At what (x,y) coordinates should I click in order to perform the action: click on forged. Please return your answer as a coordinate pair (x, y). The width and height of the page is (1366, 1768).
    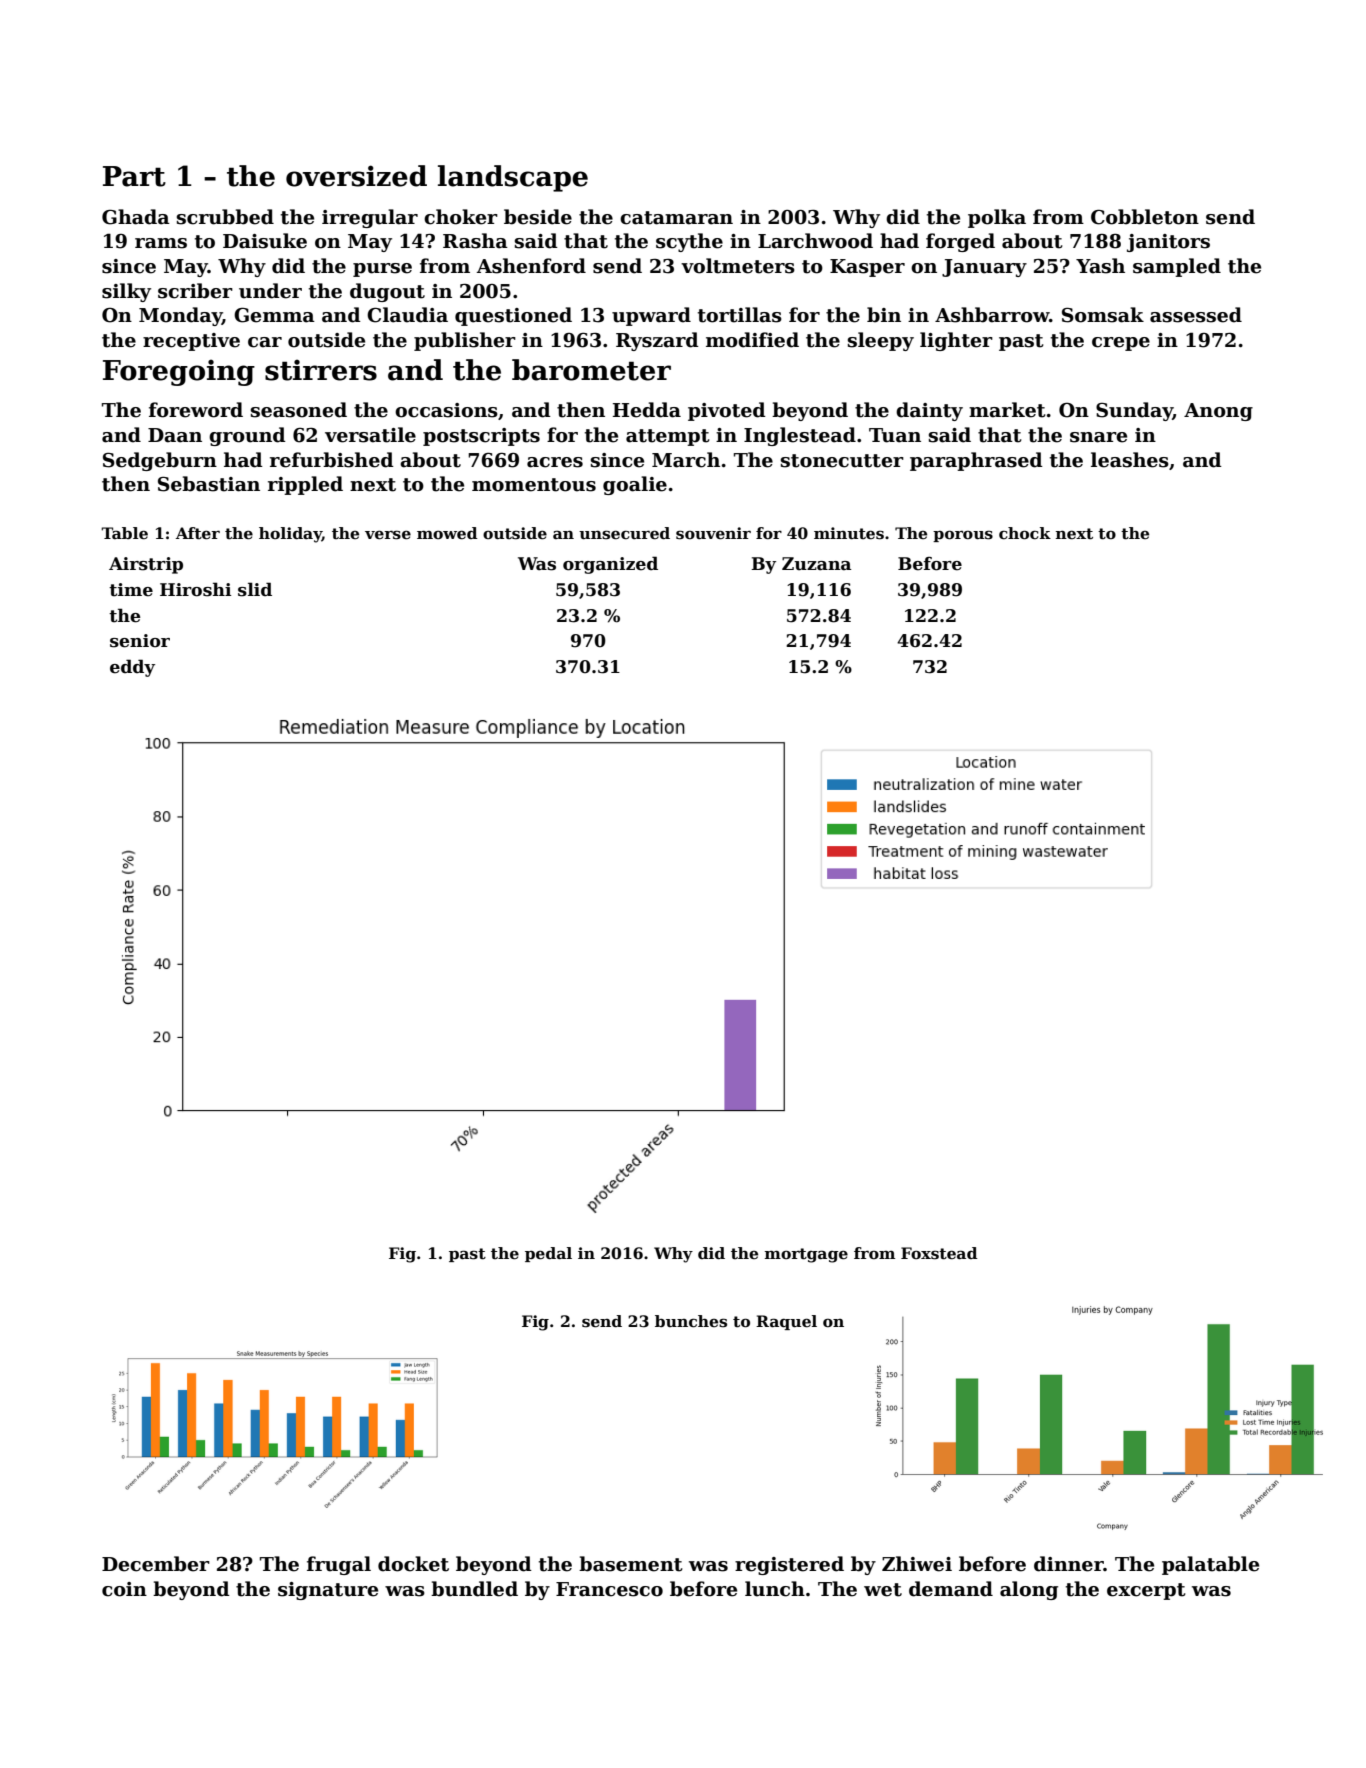
    Looking at the image, I should click on (960, 242).
